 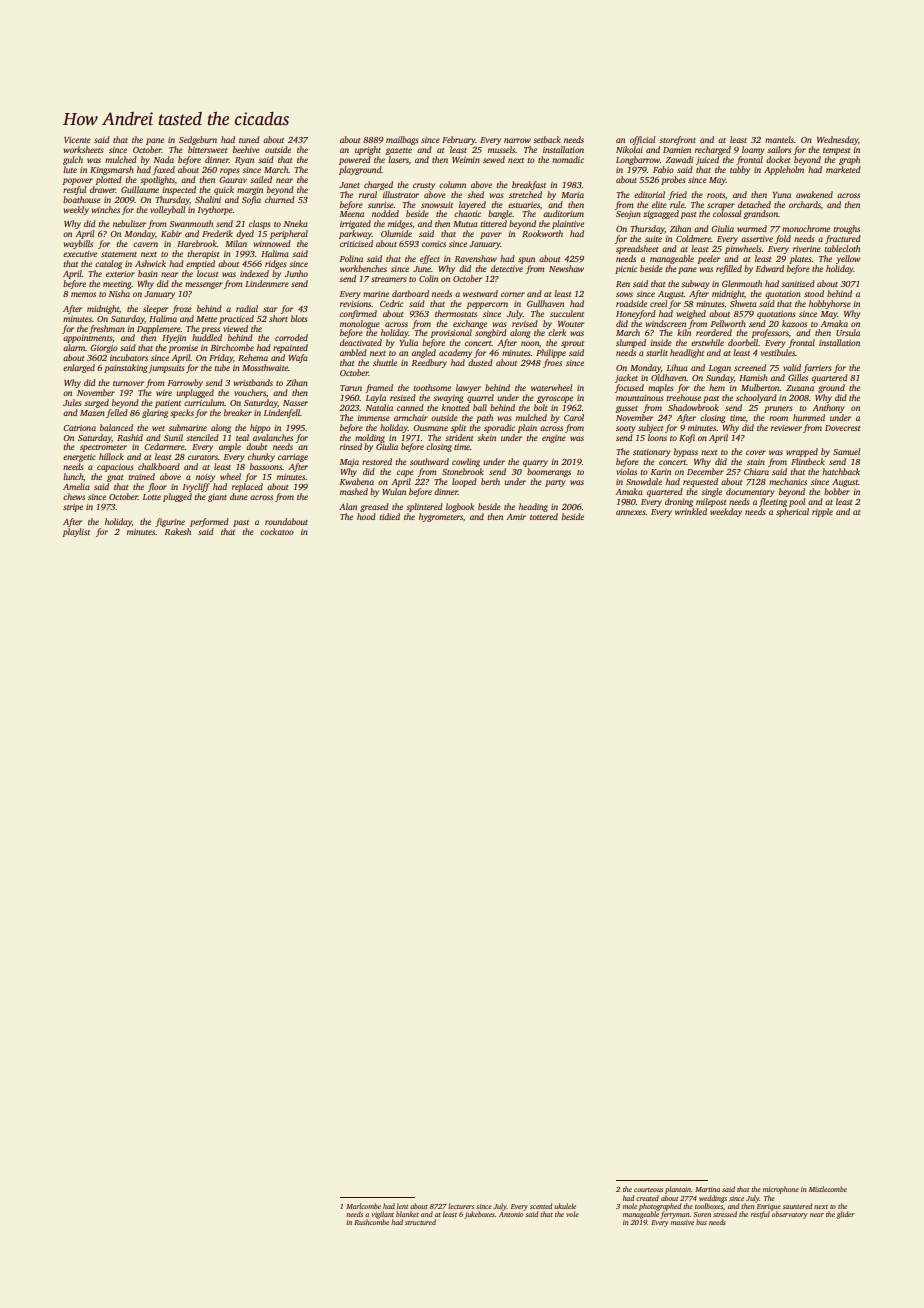 What do you see at coordinates (459, 140) in the screenshot?
I see `February` at bounding box center [459, 140].
